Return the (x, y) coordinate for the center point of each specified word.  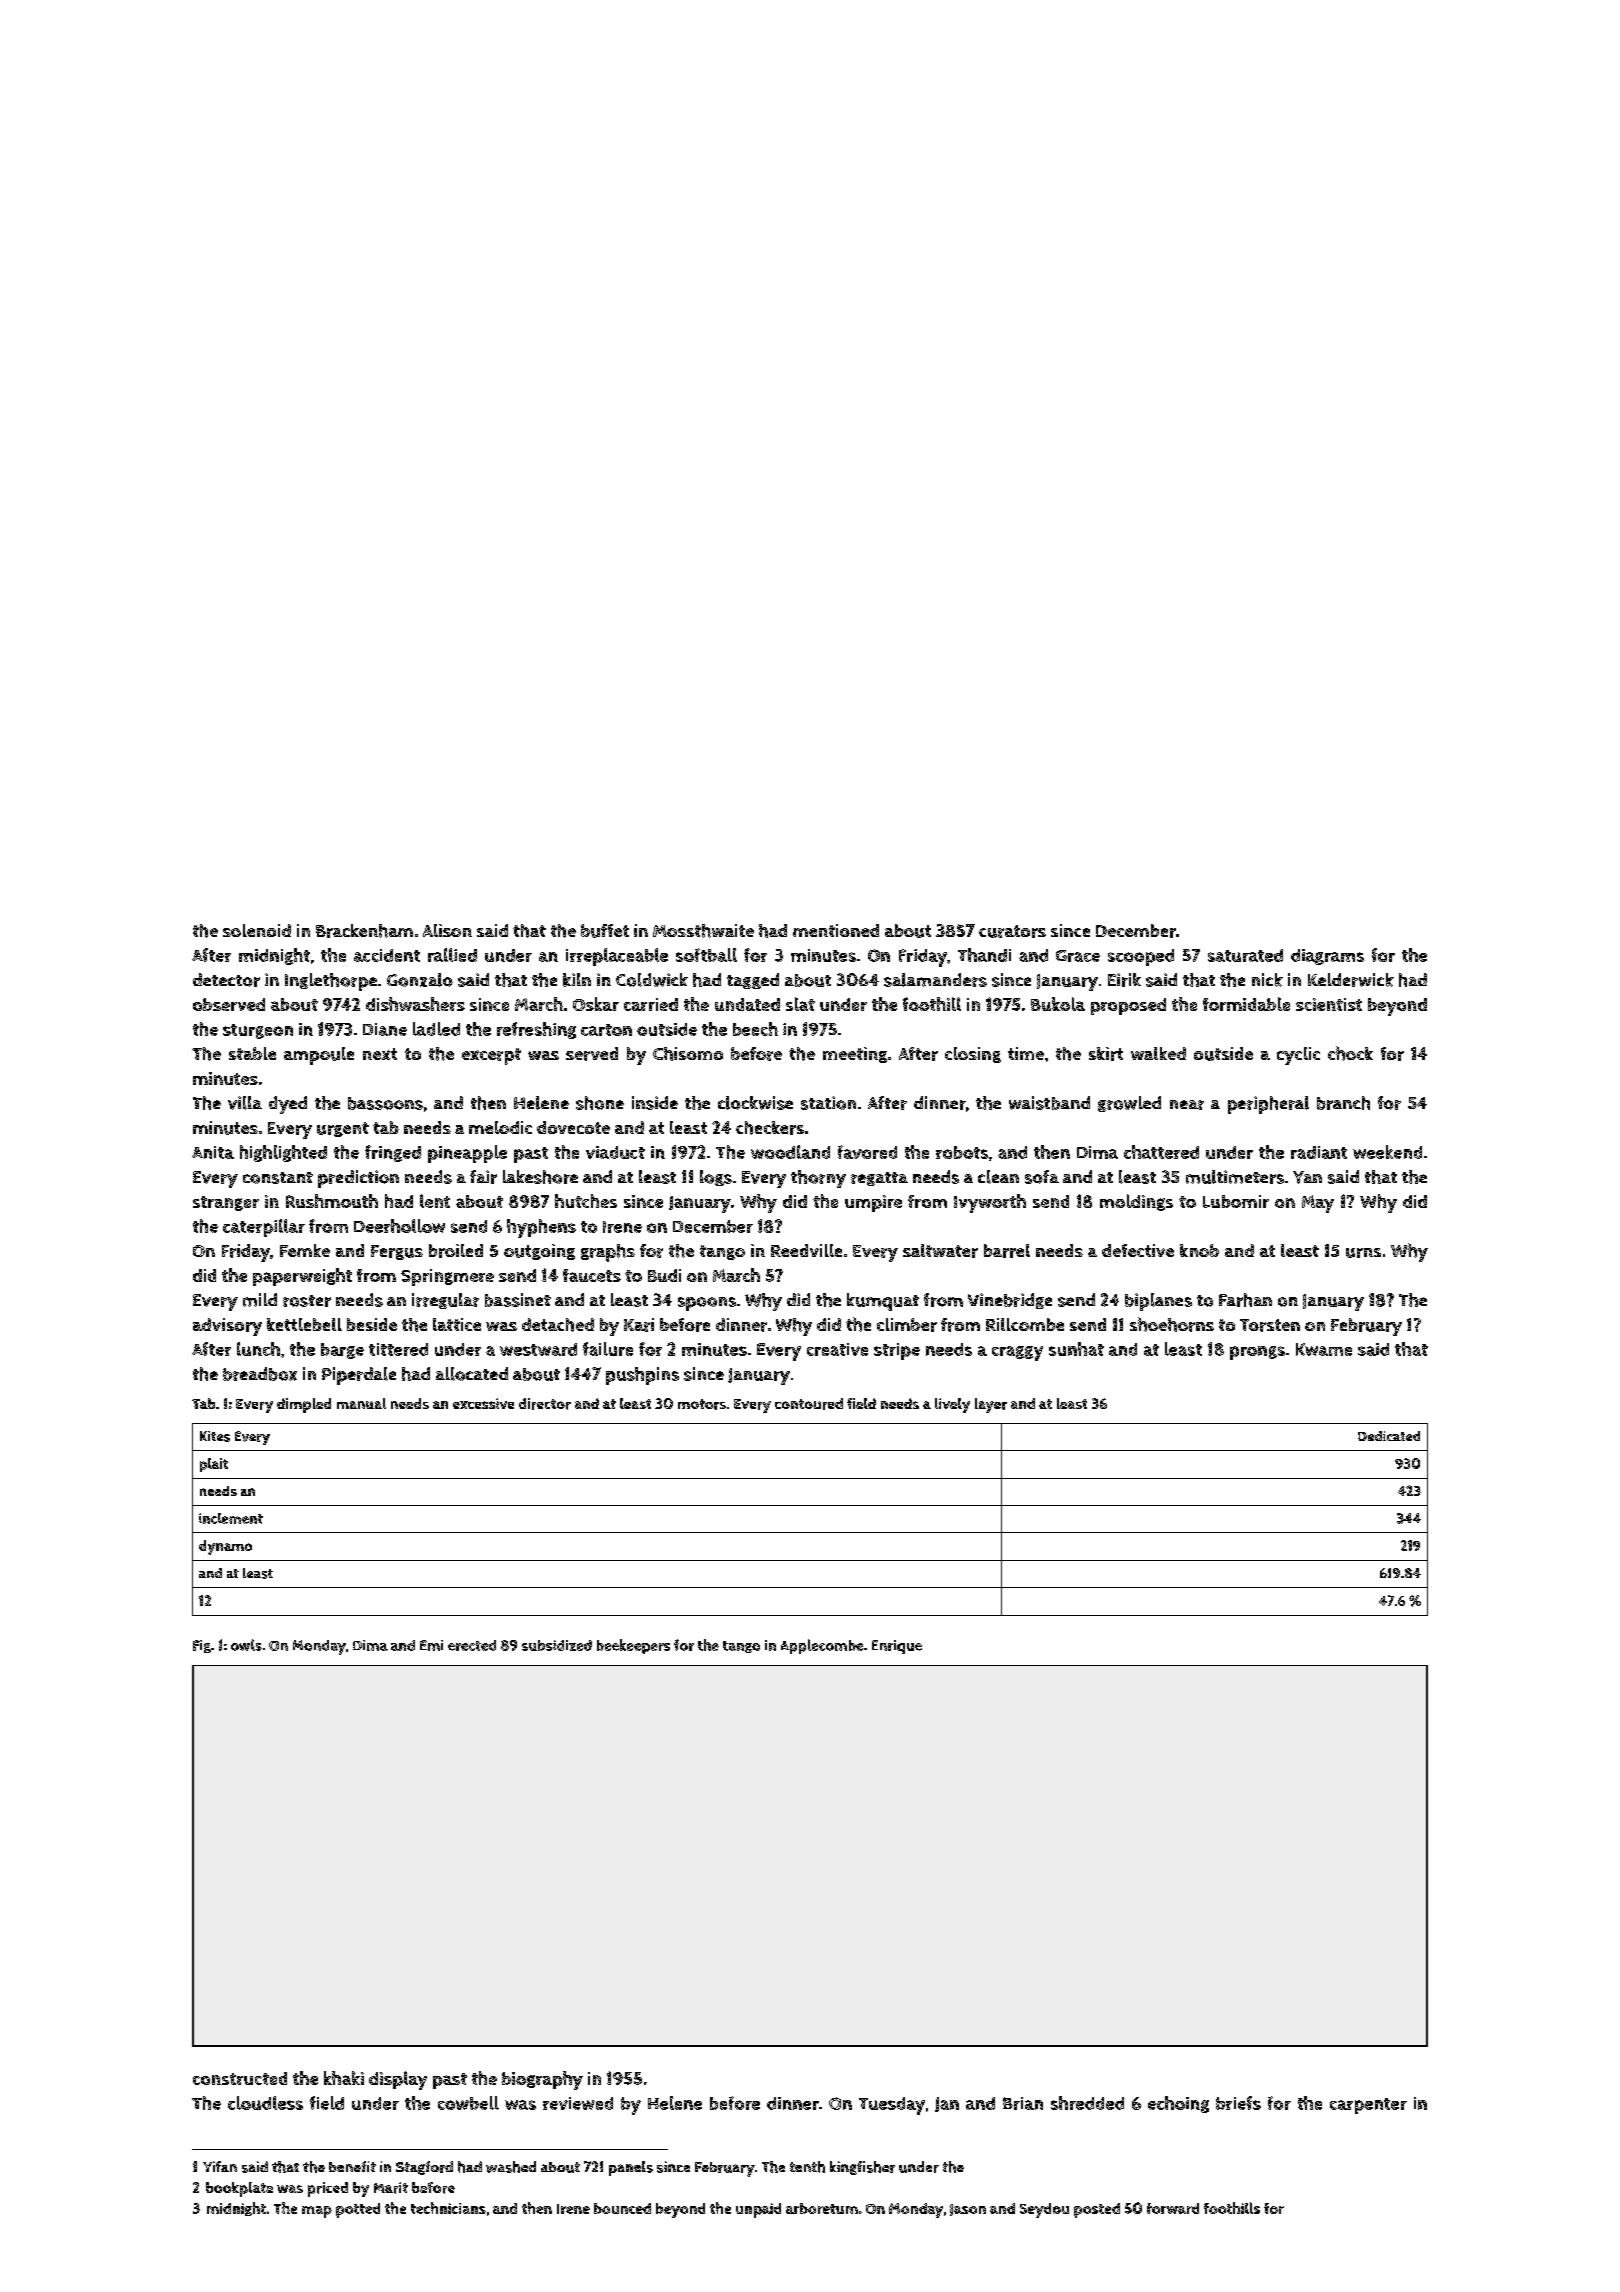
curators (1012, 931)
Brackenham (364, 931)
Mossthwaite (703, 931)
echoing (1178, 2104)
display (398, 2080)
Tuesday (892, 2106)
